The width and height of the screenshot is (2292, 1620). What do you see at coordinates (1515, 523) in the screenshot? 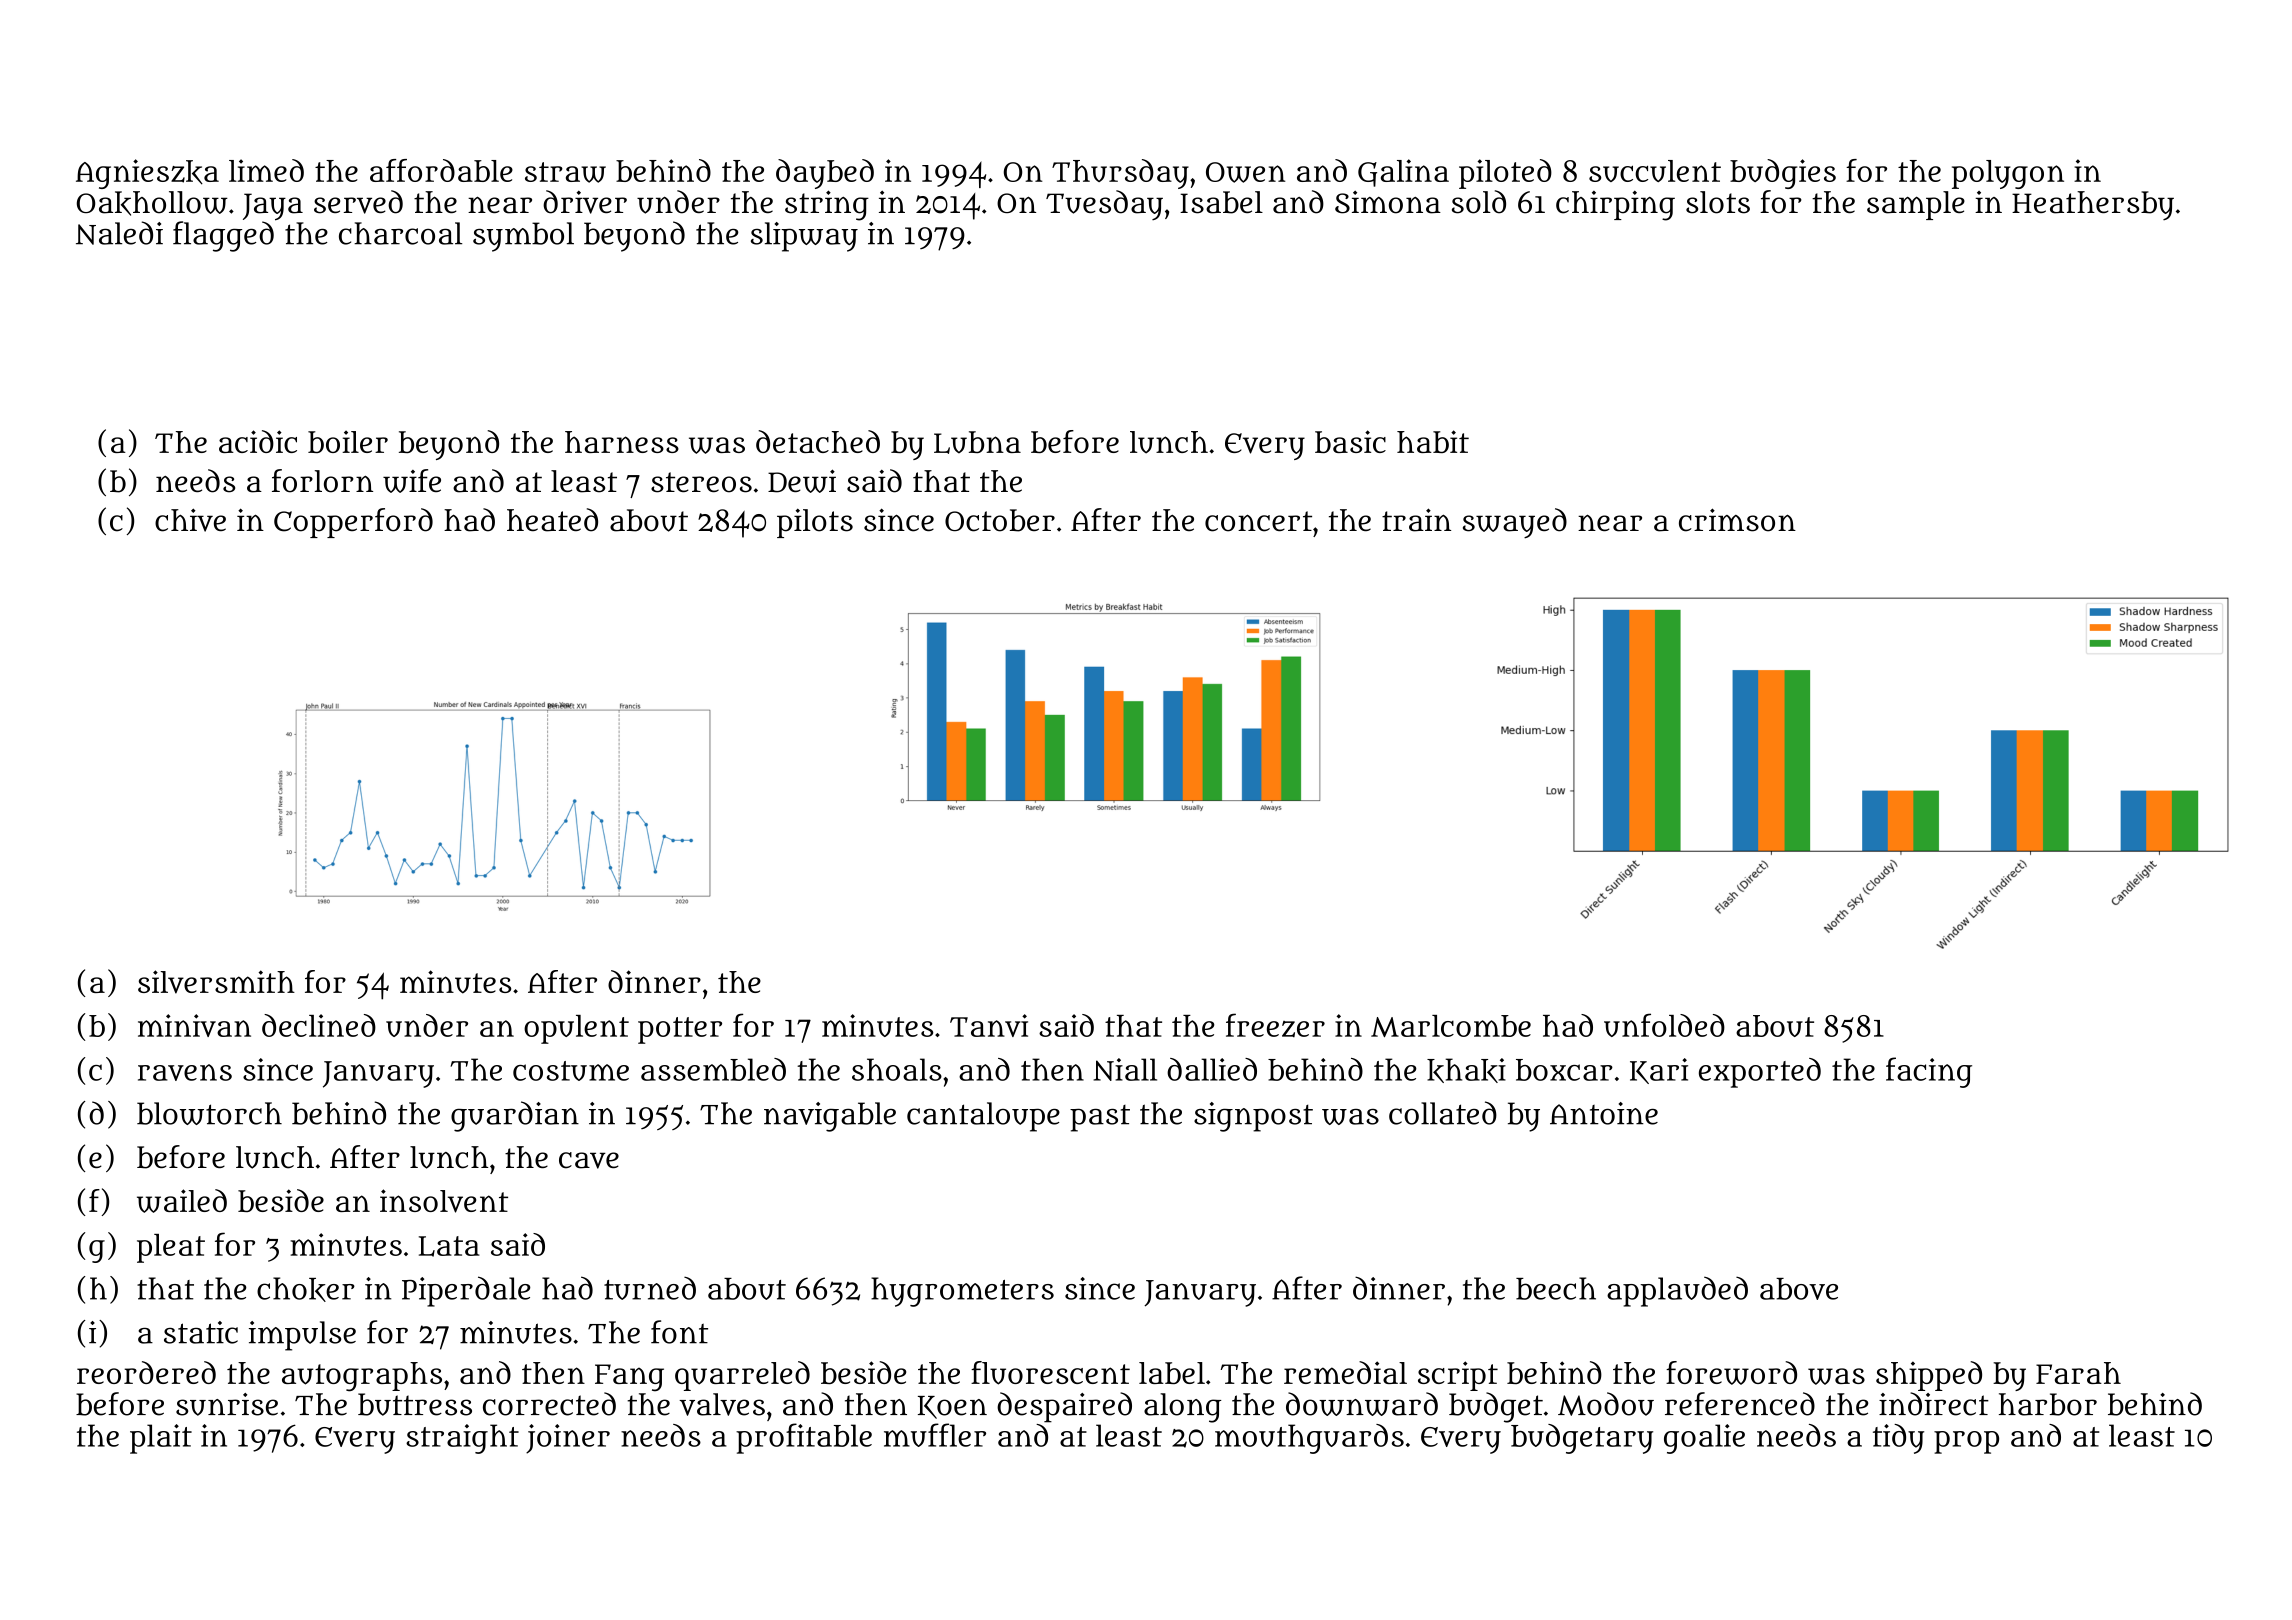
I see `swayed` at bounding box center [1515, 523].
